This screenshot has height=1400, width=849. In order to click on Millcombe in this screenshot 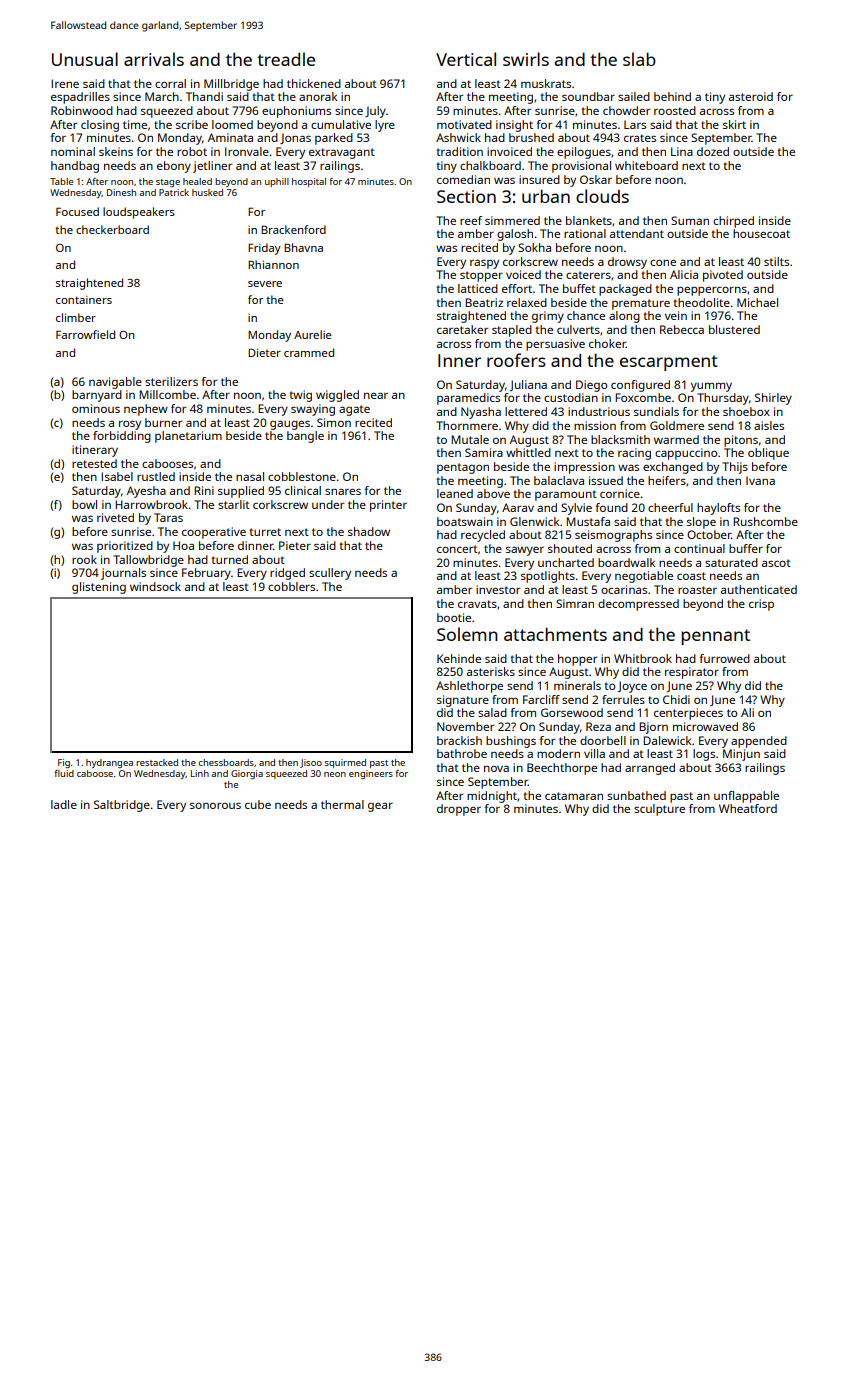, I will do `click(167, 394)`.
